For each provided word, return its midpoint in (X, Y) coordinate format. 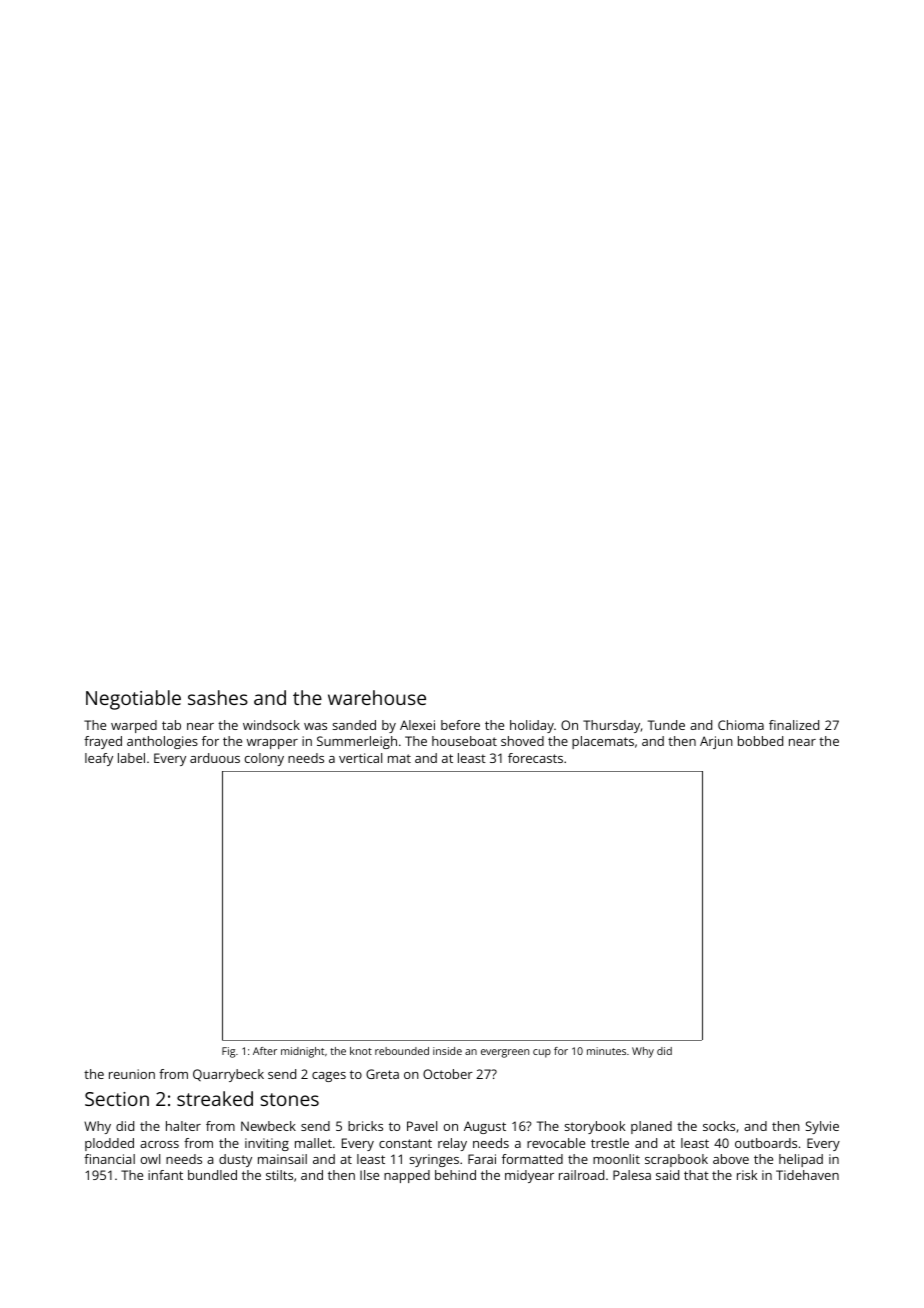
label (131, 758)
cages (329, 1077)
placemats (603, 742)
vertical (360, 758)
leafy (99, 759)
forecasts (535, 758)
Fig (228, 1052)
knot (361, 1051)
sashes (218, 697)
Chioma (741, 725)
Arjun (716, 742)
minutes (606, 1051)
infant (165, 1175)
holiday (532, 726)
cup (542, 1053)
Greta (382, 1074)
